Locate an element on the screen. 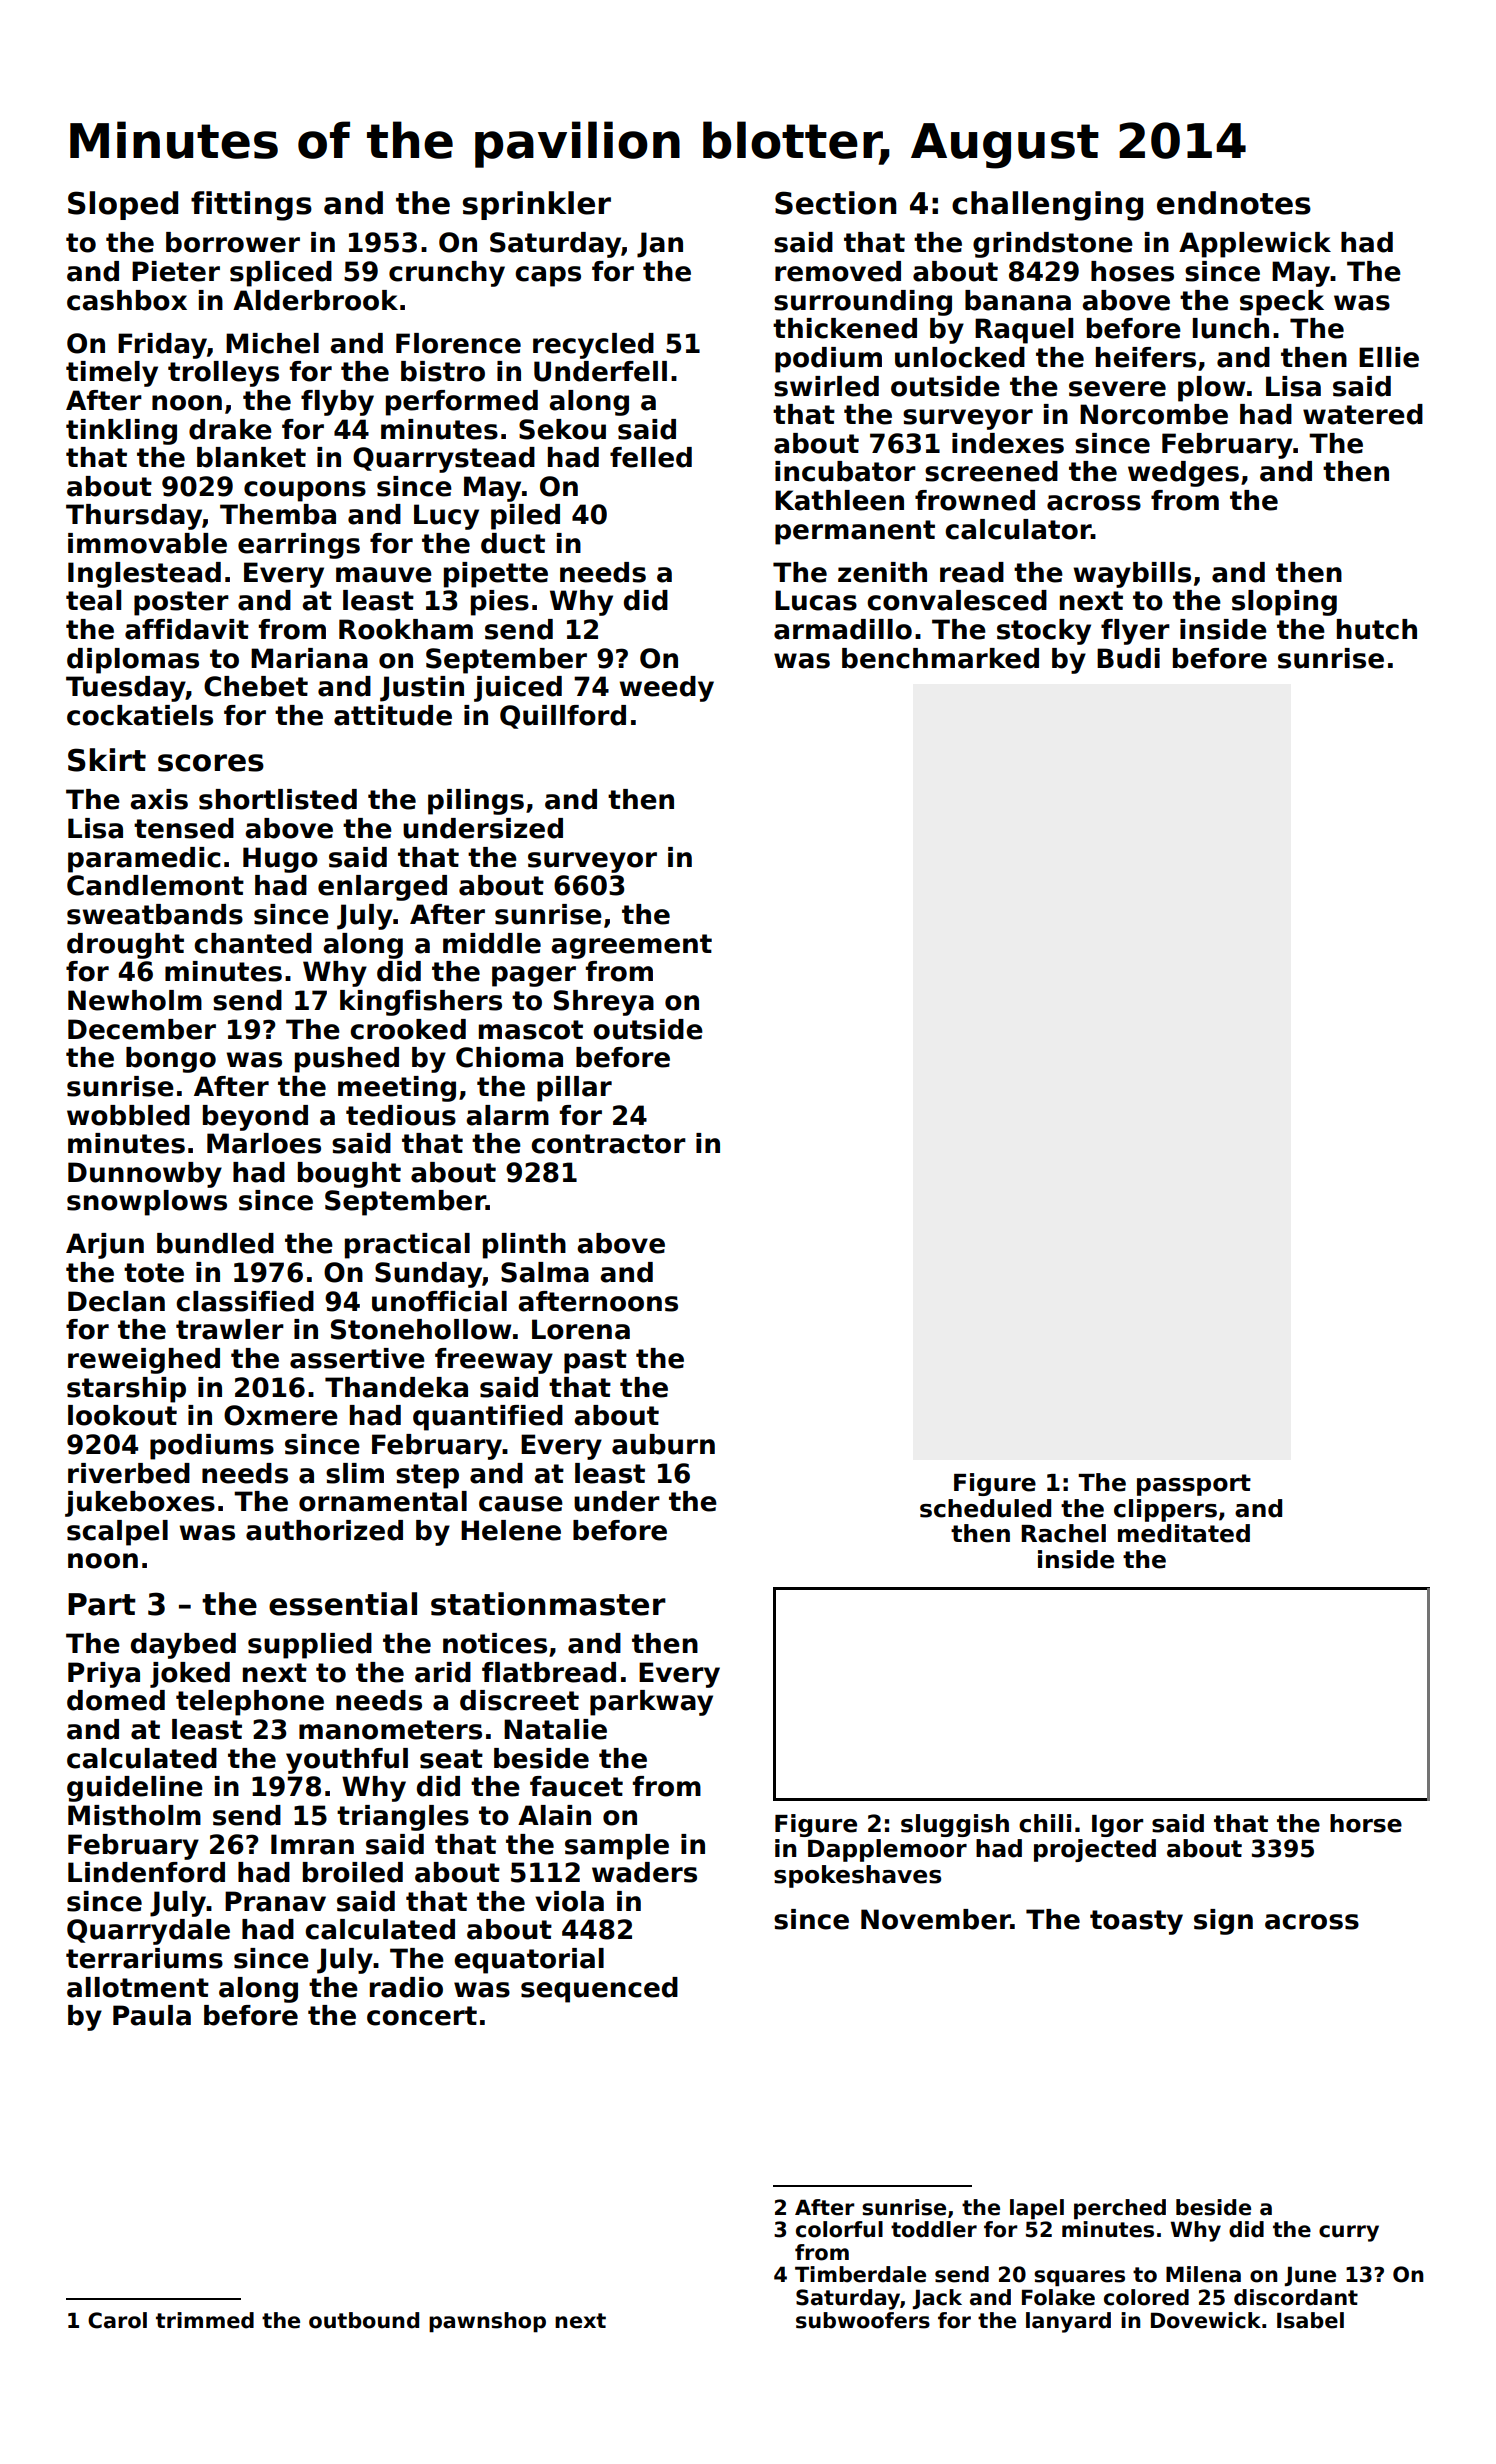  Budi is located at coordinates (1128, 658).
